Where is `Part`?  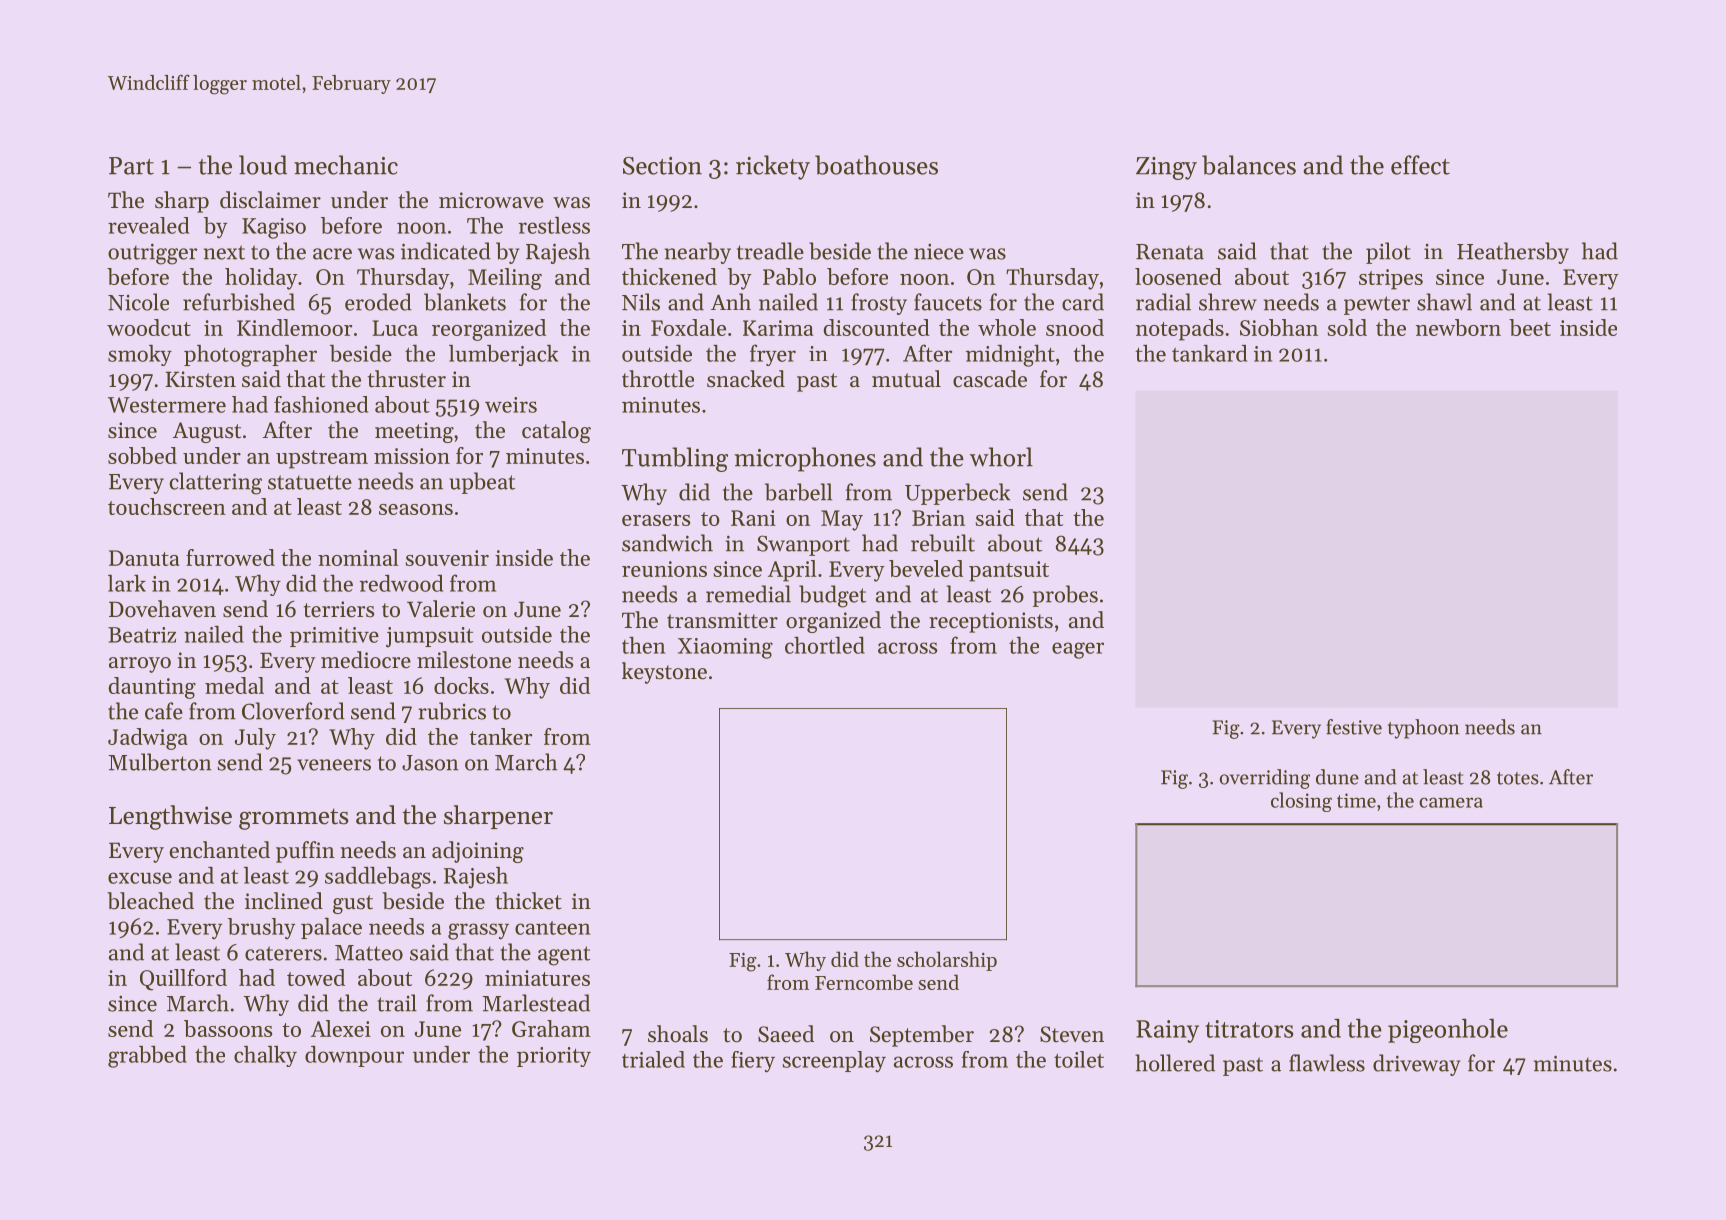 Part is located at coordinates (131, 166).
